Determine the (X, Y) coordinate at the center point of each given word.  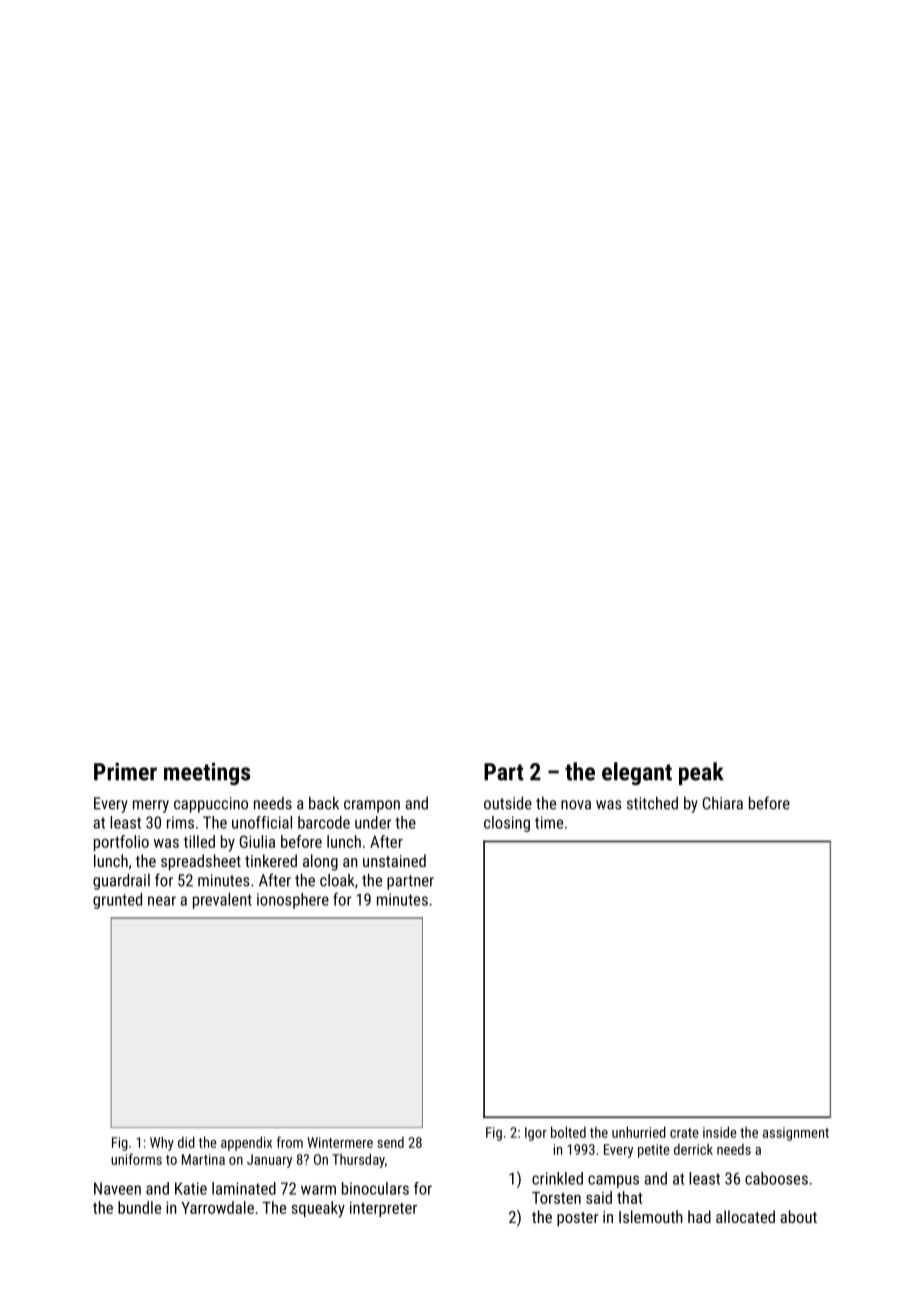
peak (701, 773)
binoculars (375, 1188)
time (549, 822)
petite (654, 1151)
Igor (536, 1134)
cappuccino (211, 805)
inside (720, 1132)
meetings (207, 773)
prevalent (222, 901)
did (186, 1142)
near (162, 901)
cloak (337, 880)
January (269, 1161)
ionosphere (293, 901)
